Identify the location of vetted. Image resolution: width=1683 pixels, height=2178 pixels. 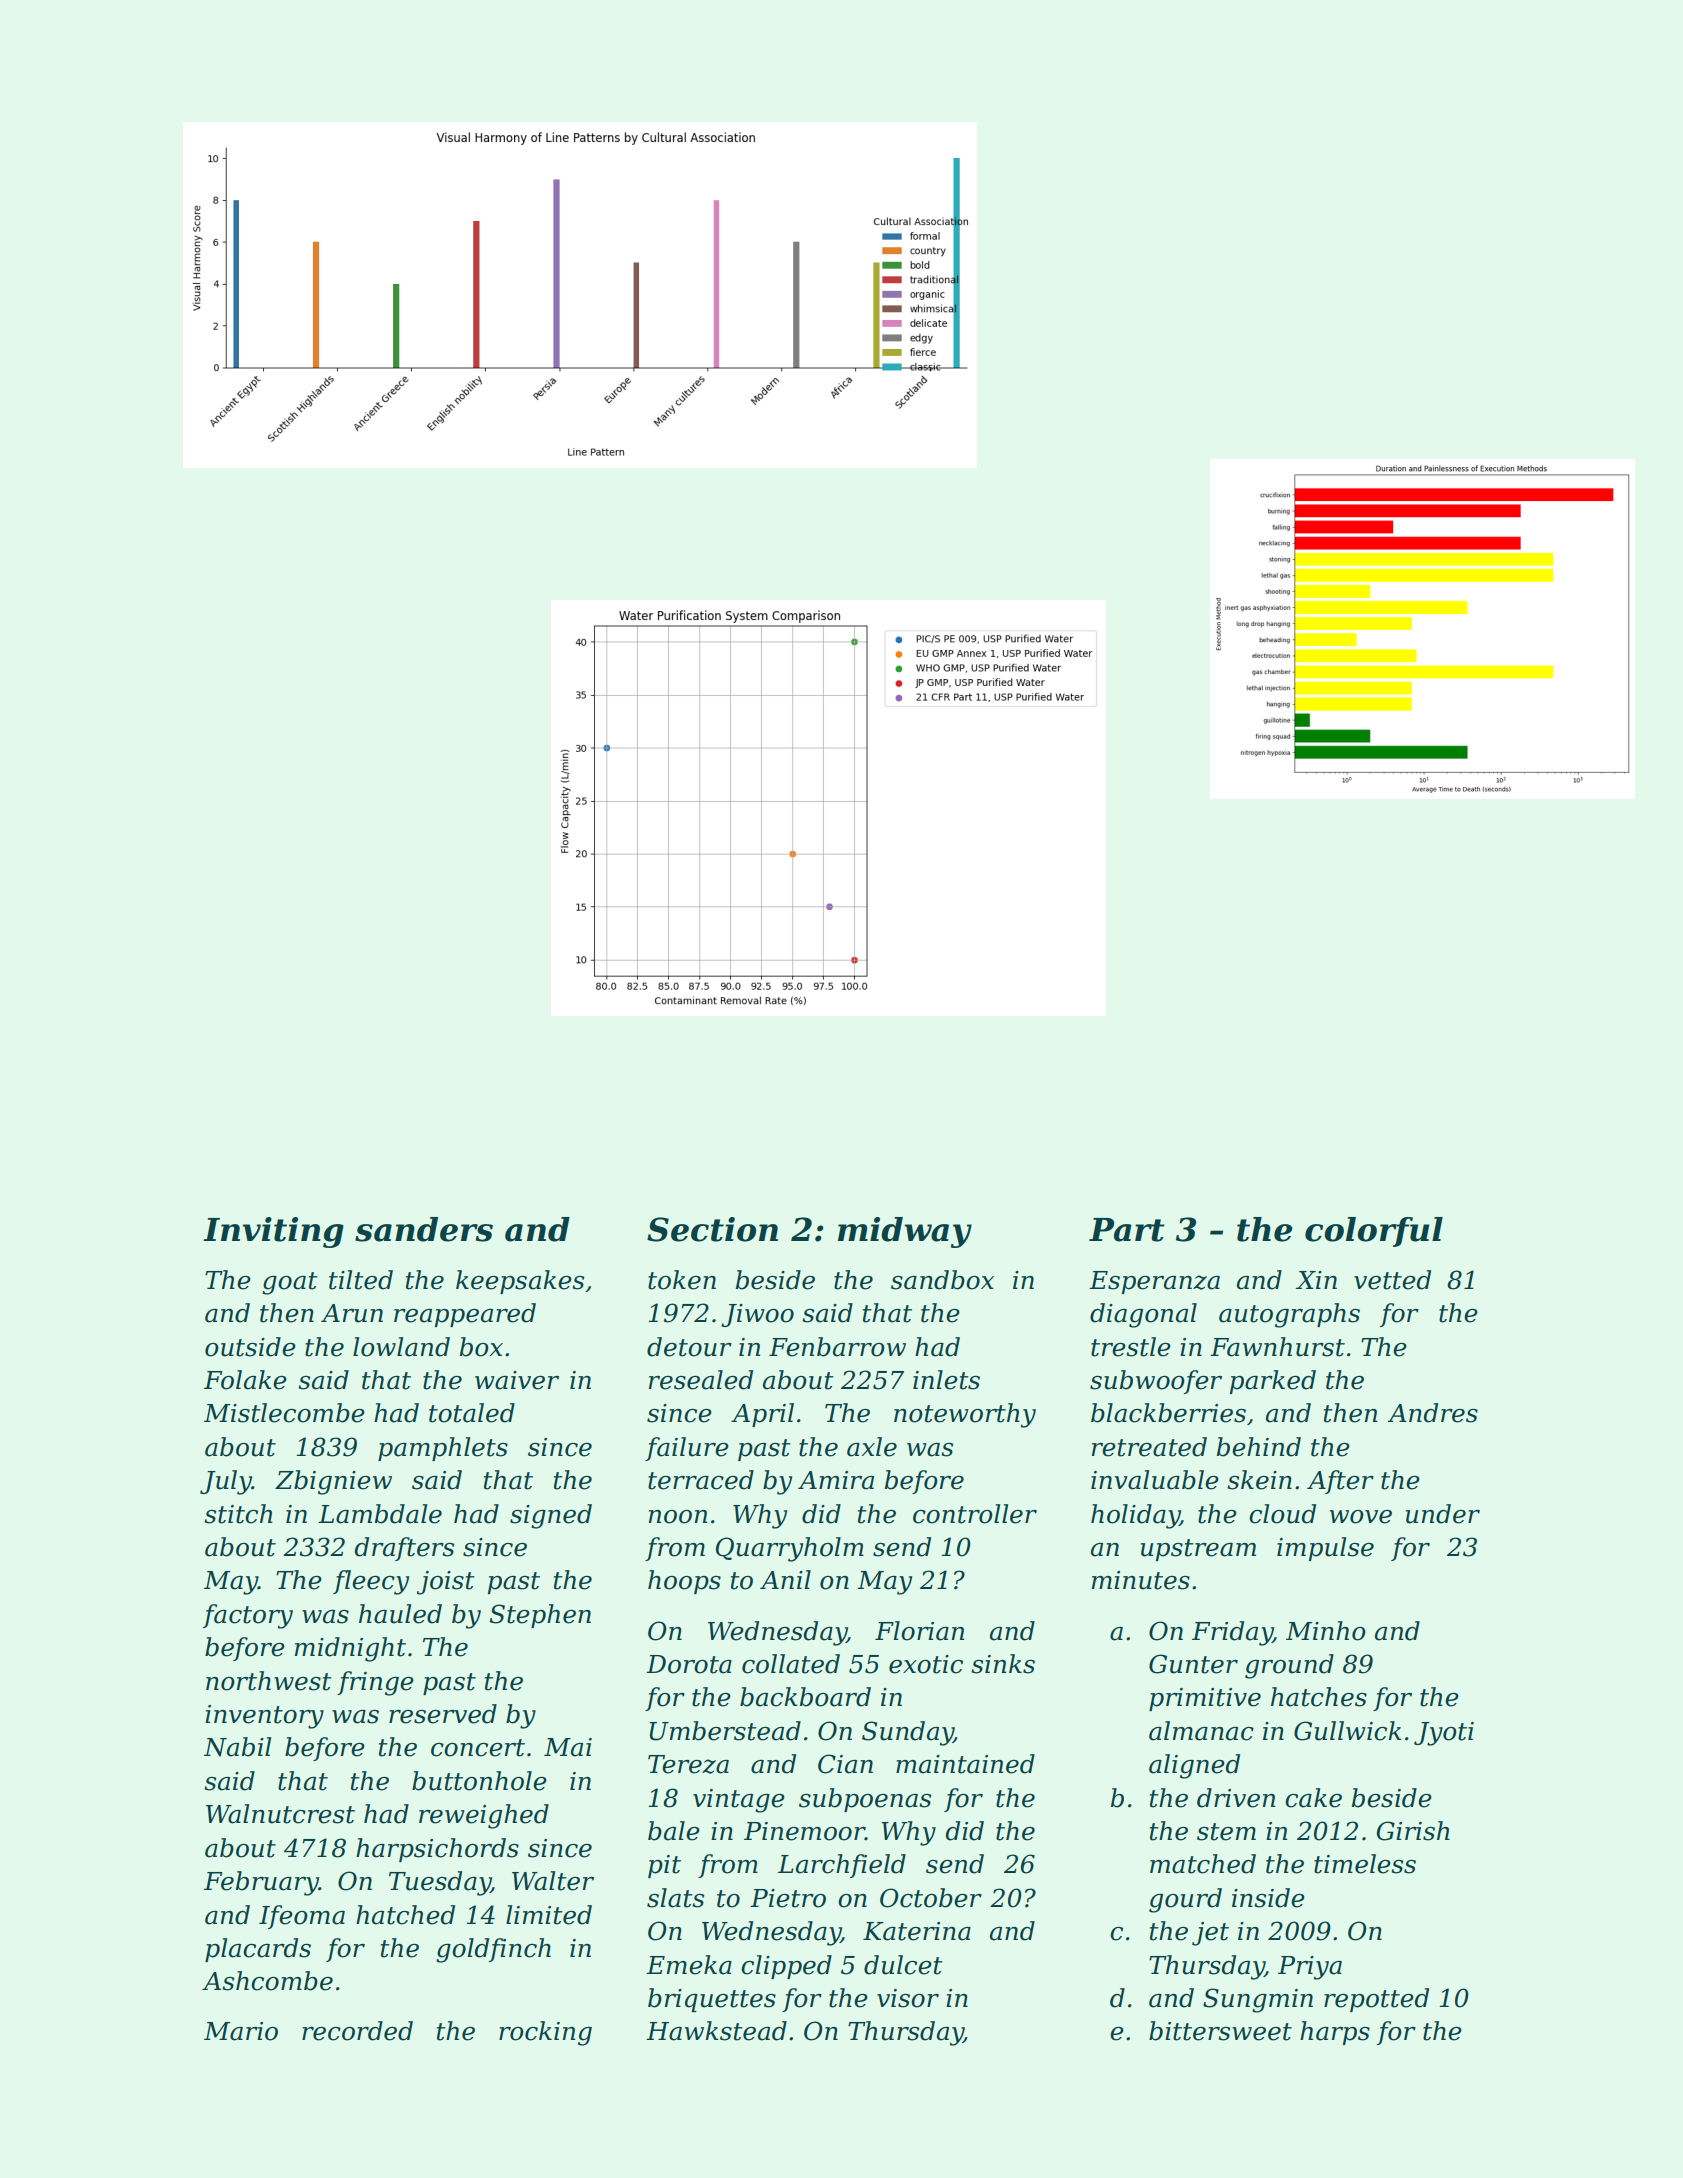
(1392, 1280).
